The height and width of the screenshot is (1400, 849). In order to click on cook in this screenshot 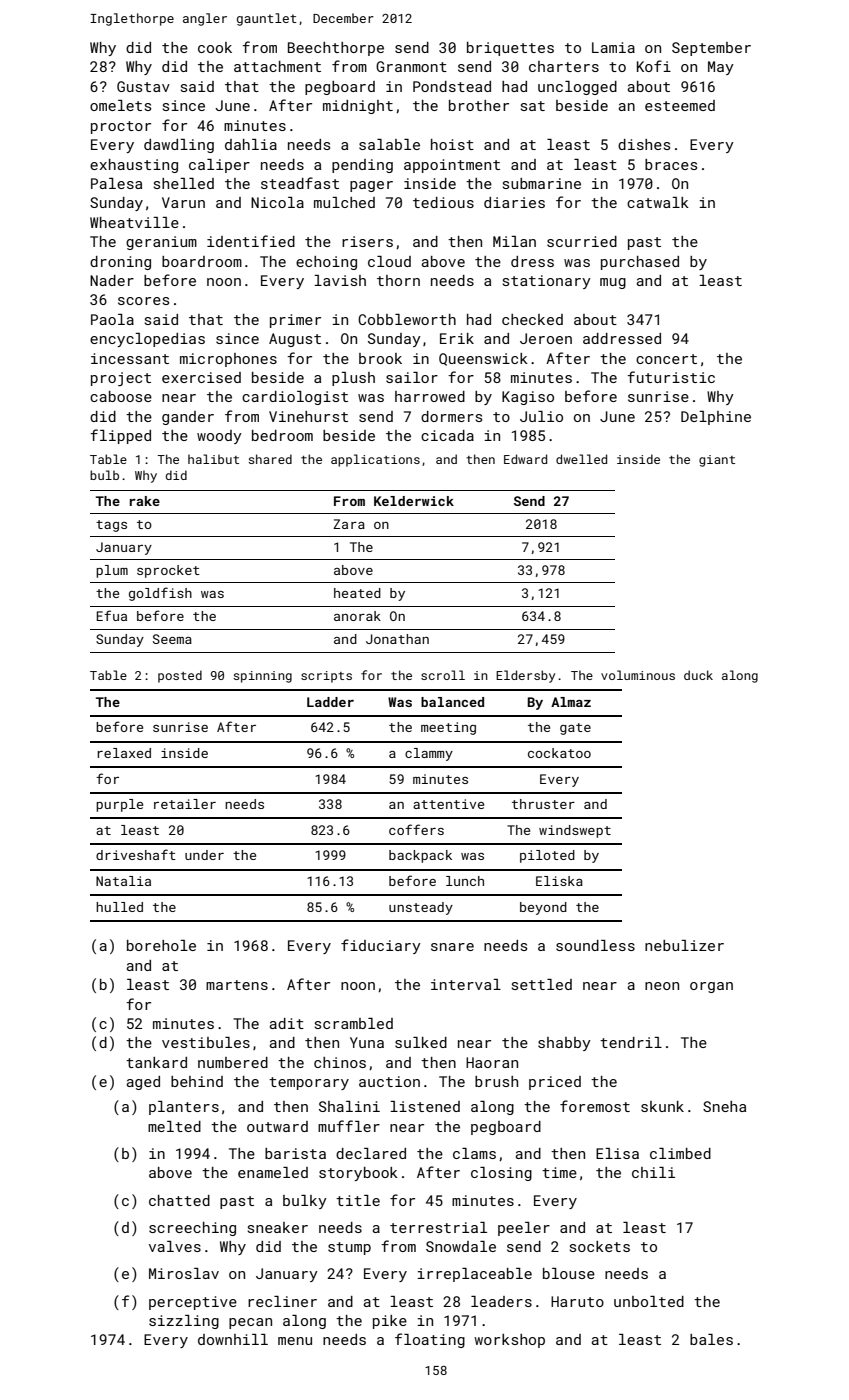, I will do `click(215, 47)`.
